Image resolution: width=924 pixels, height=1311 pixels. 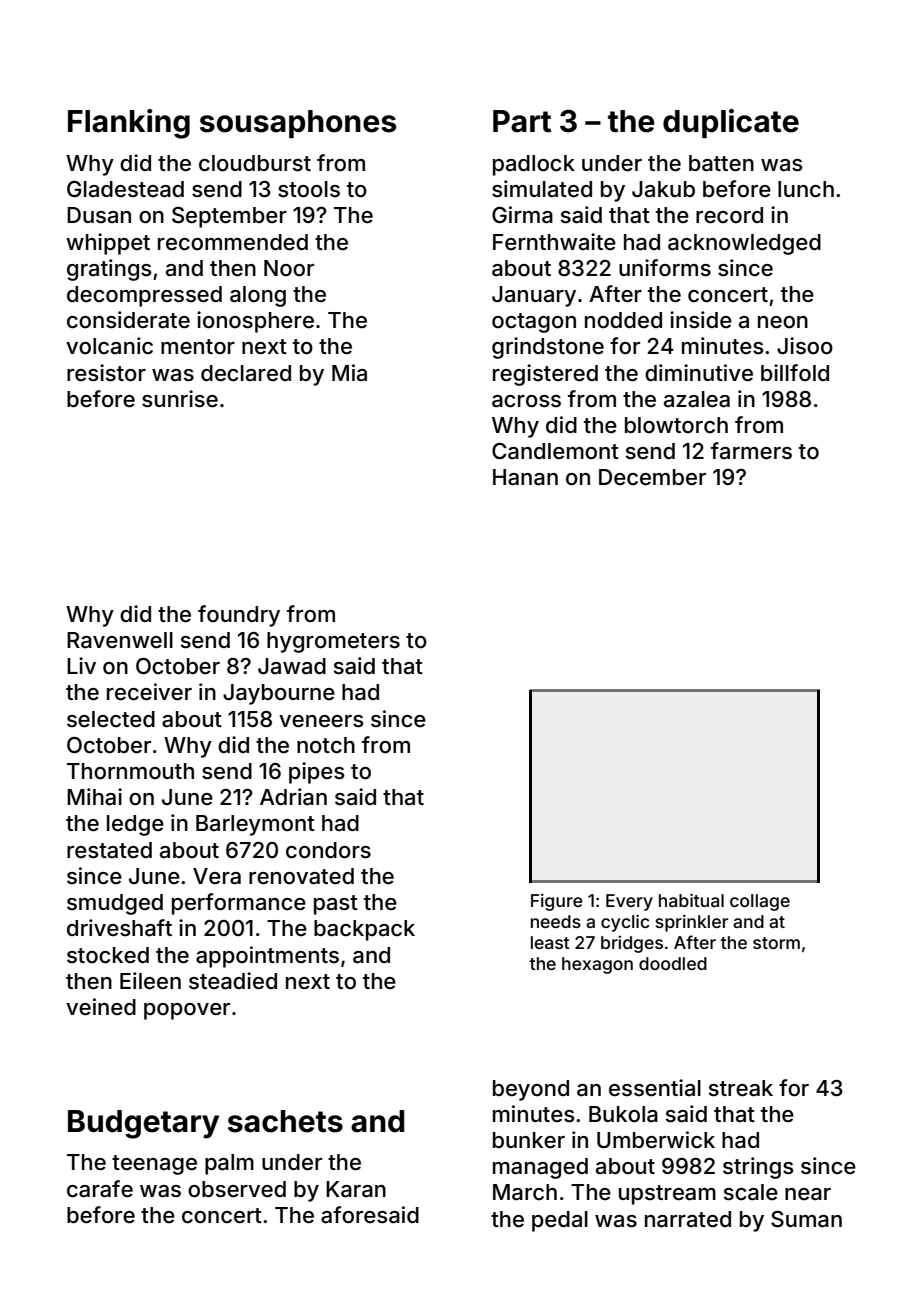 I want to click on needs, so click(x=556, y=921).
